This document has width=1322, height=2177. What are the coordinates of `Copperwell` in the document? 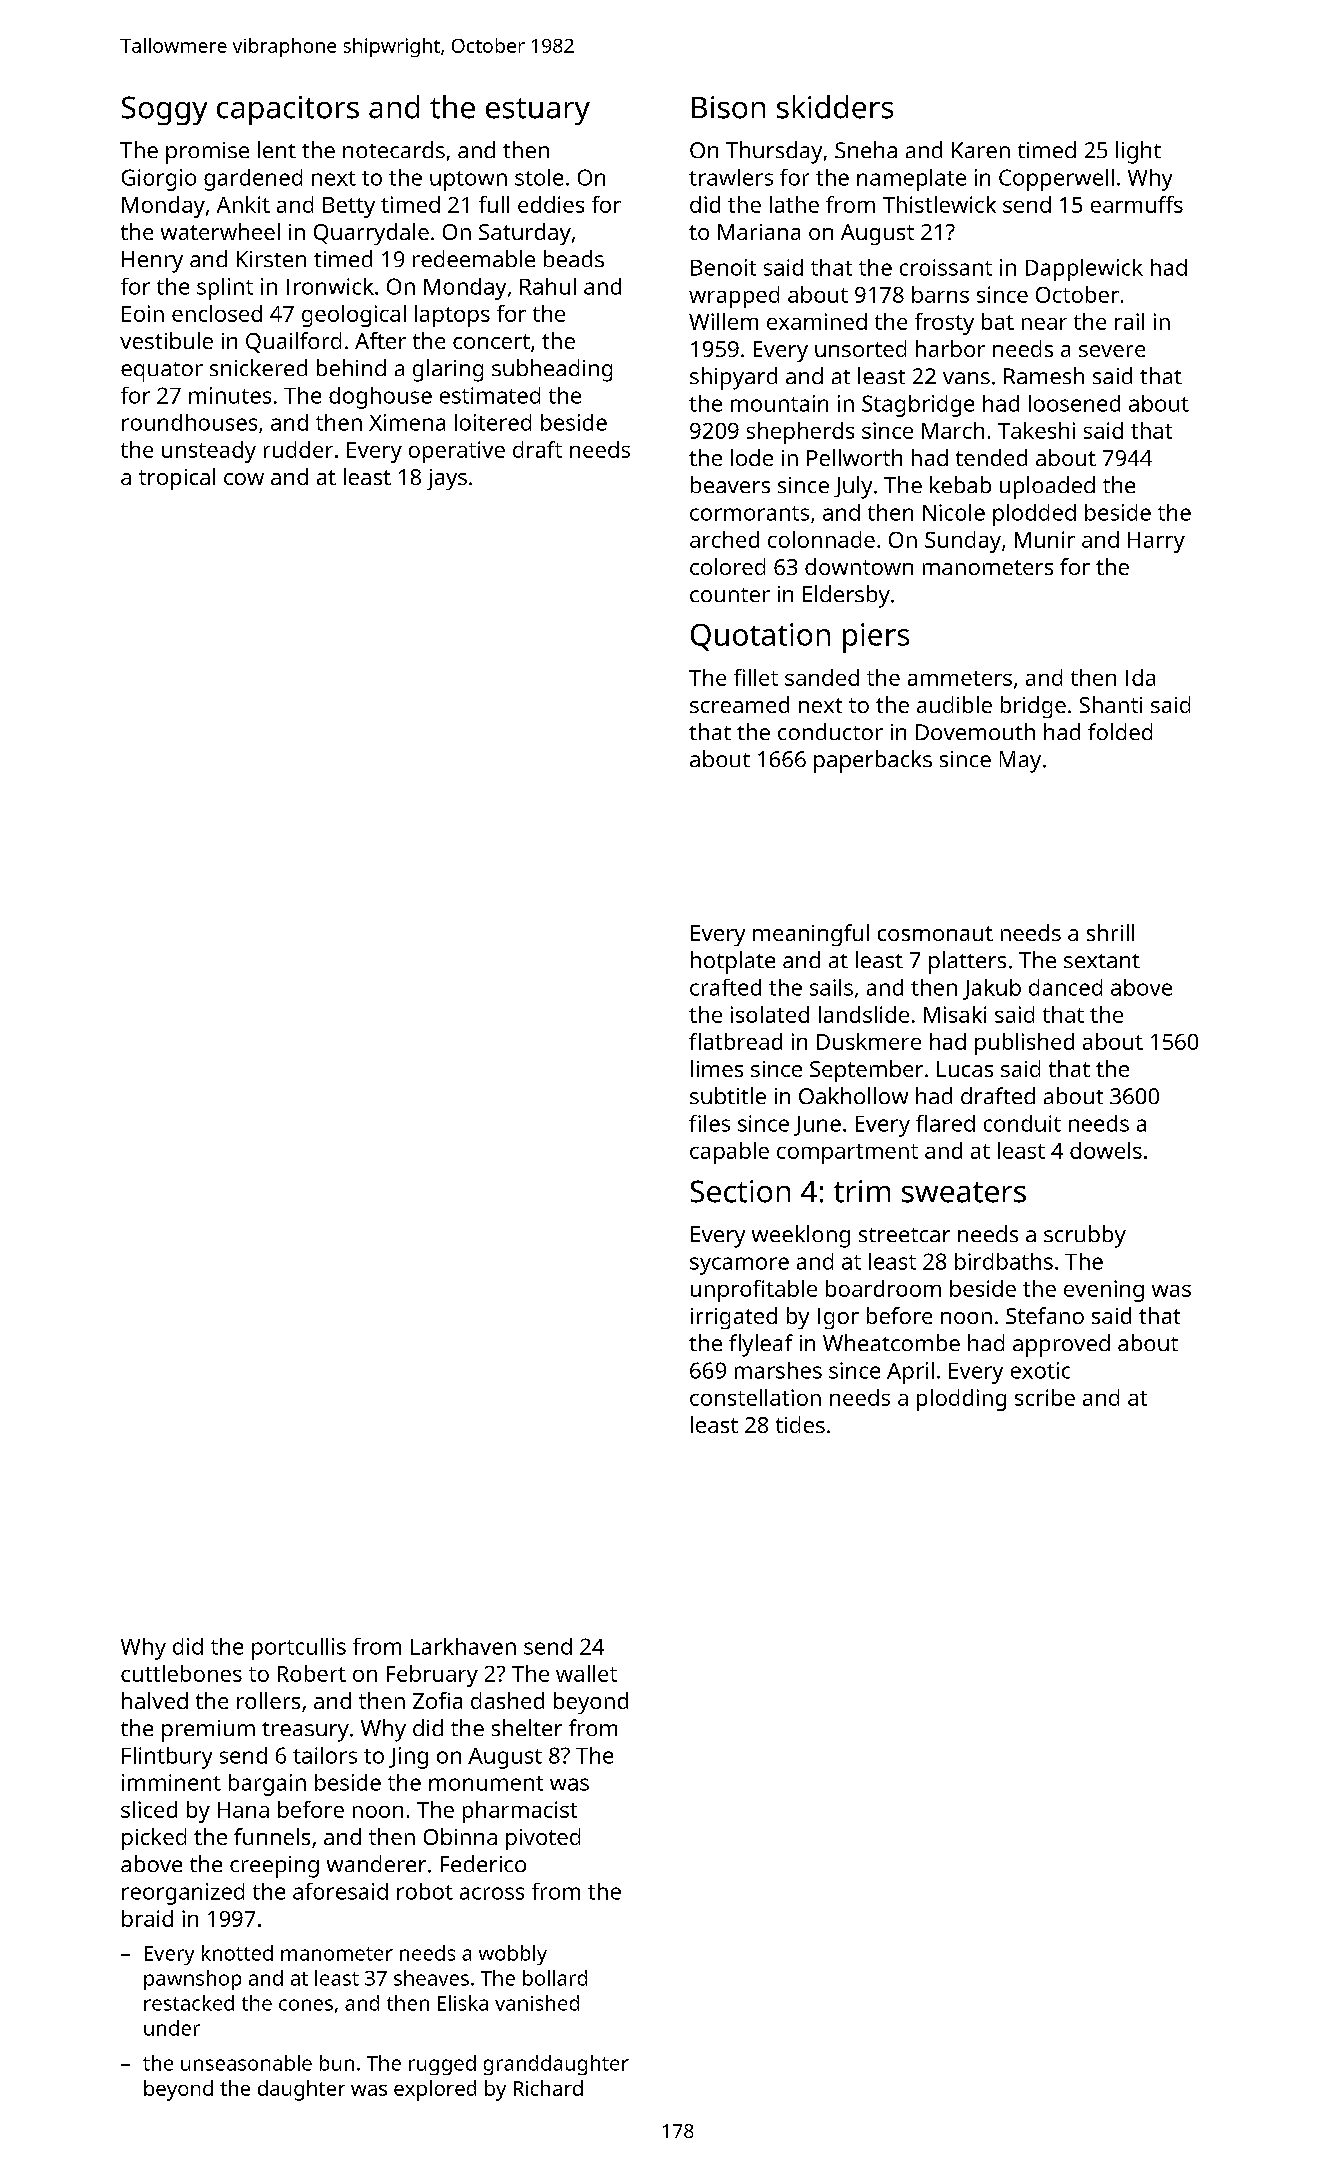 It's located at (1056, 180).
